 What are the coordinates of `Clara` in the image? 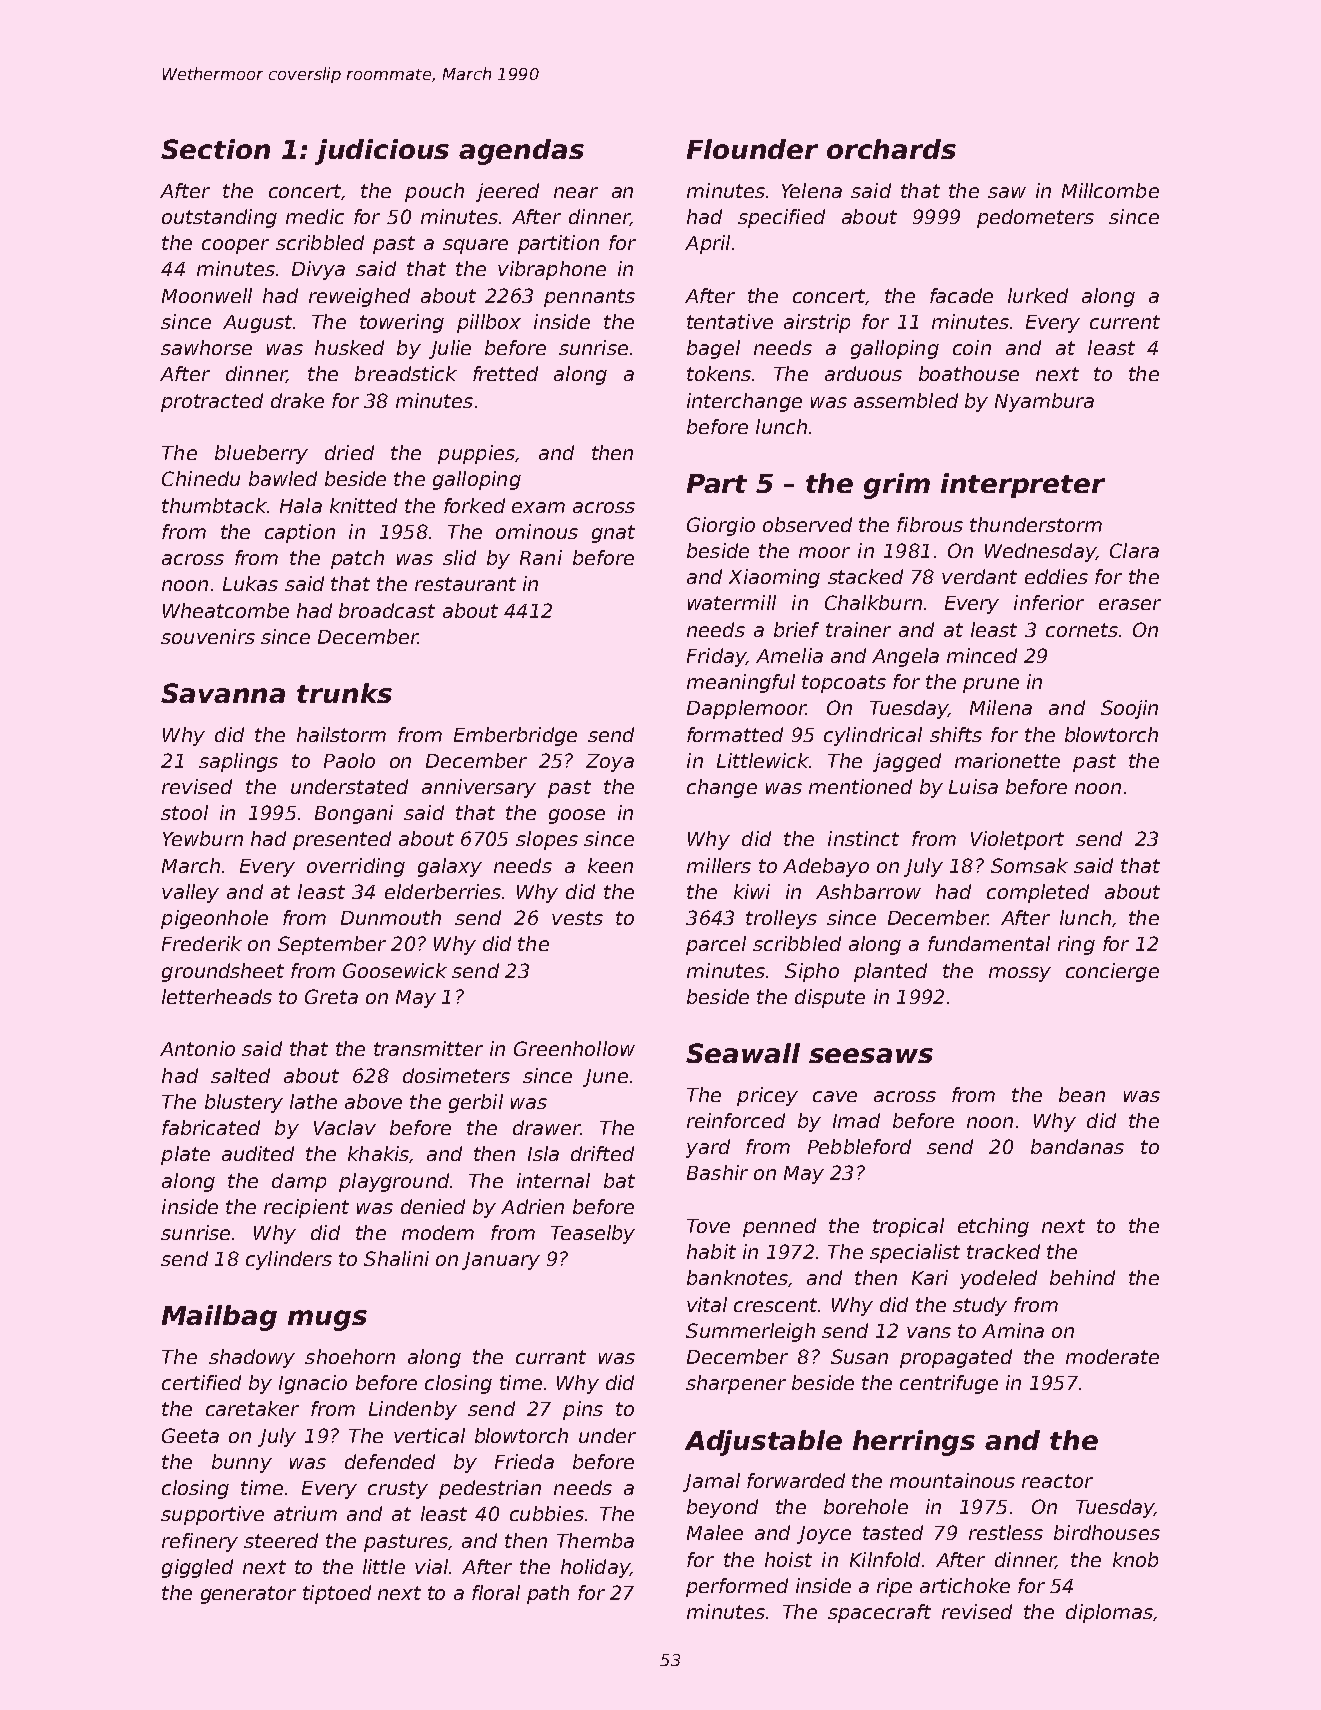 It's located at (1134, 550).
